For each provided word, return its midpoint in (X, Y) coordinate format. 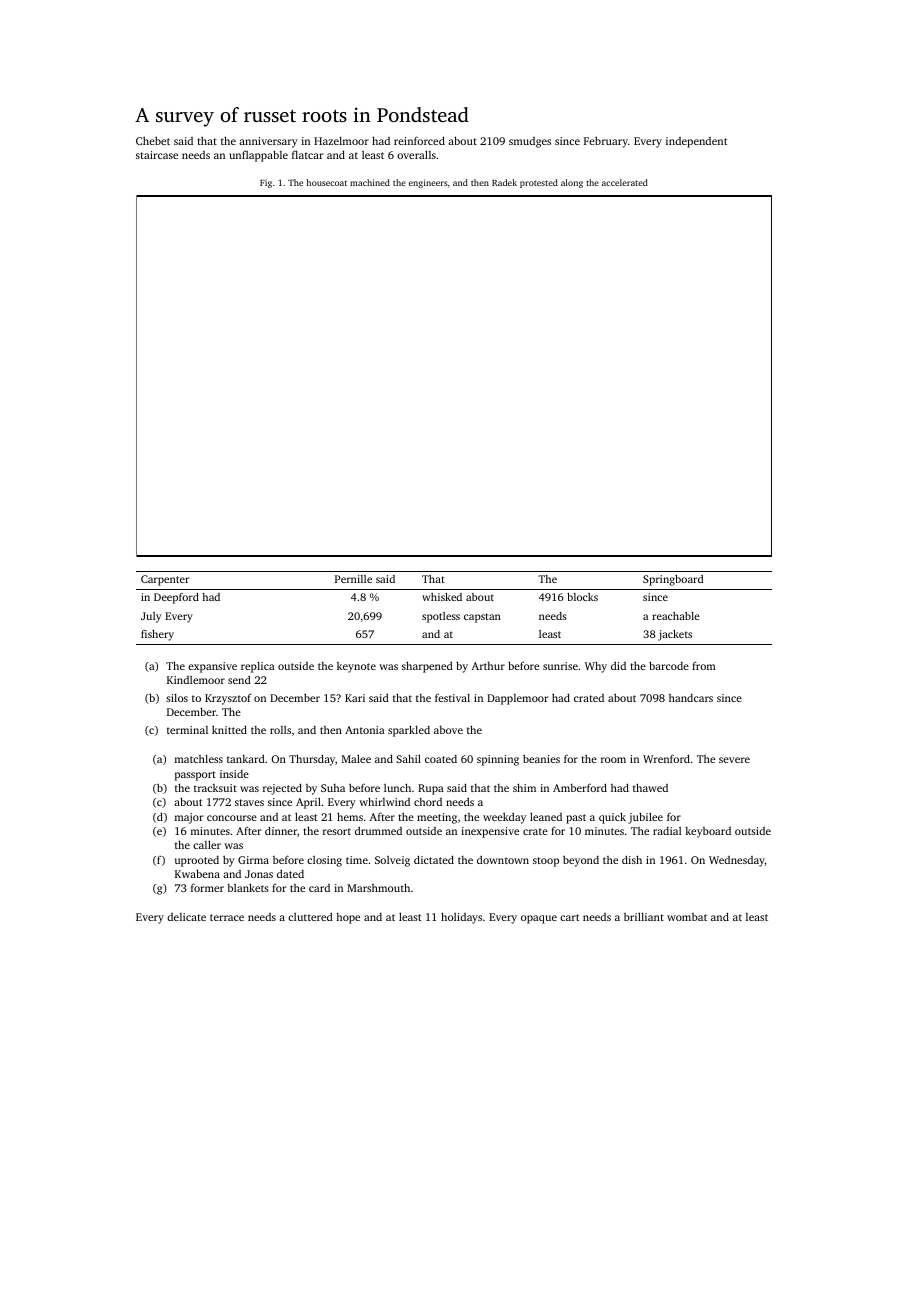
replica (258, 667)
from (704, 665)
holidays (461, 918)
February (606, 142)
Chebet (153, 140)
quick (612, 818)
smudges (530, 142)
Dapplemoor (517, 699)
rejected (282, 789)
